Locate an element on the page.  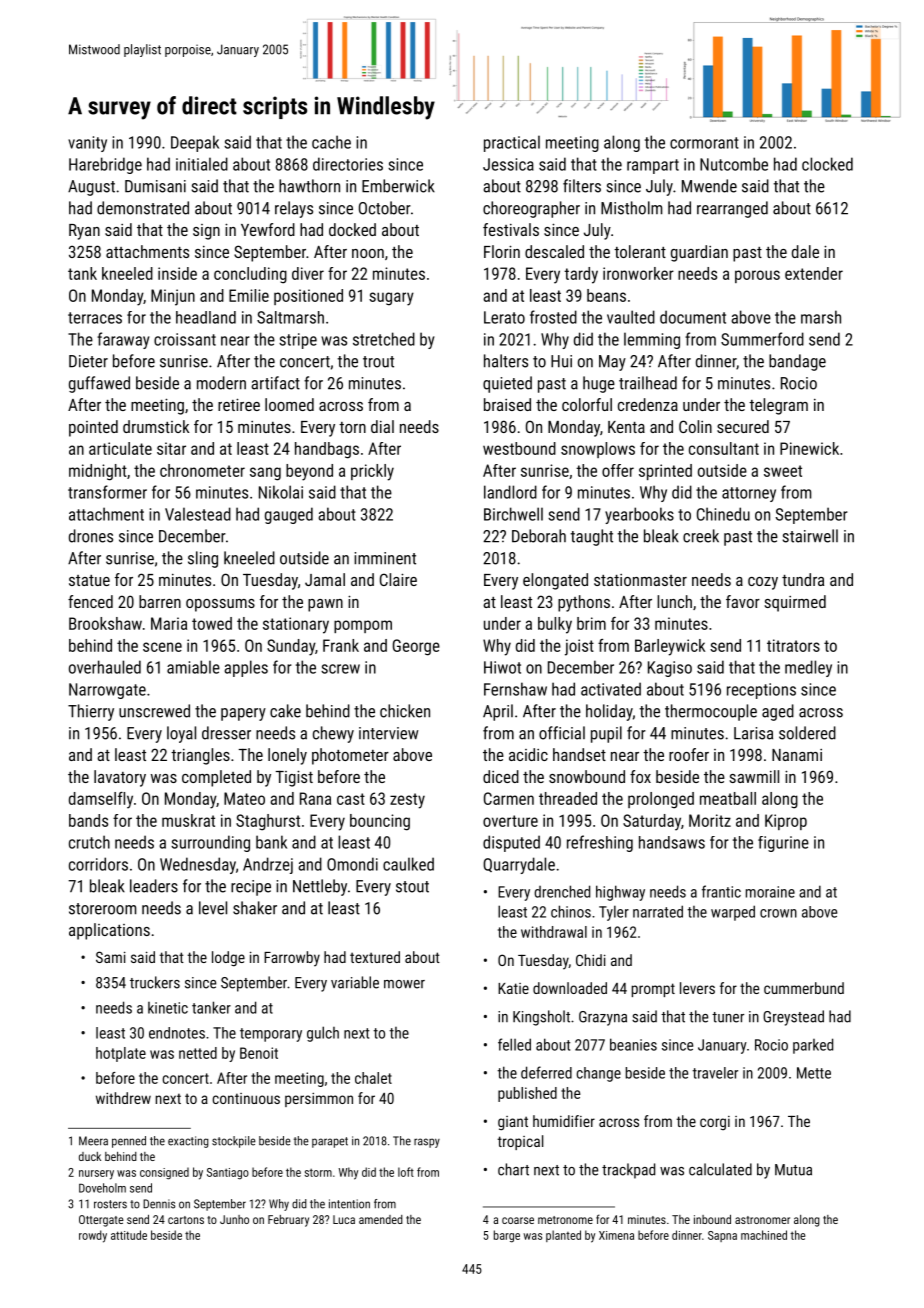
chicken is located at coordinates (405, 711).
